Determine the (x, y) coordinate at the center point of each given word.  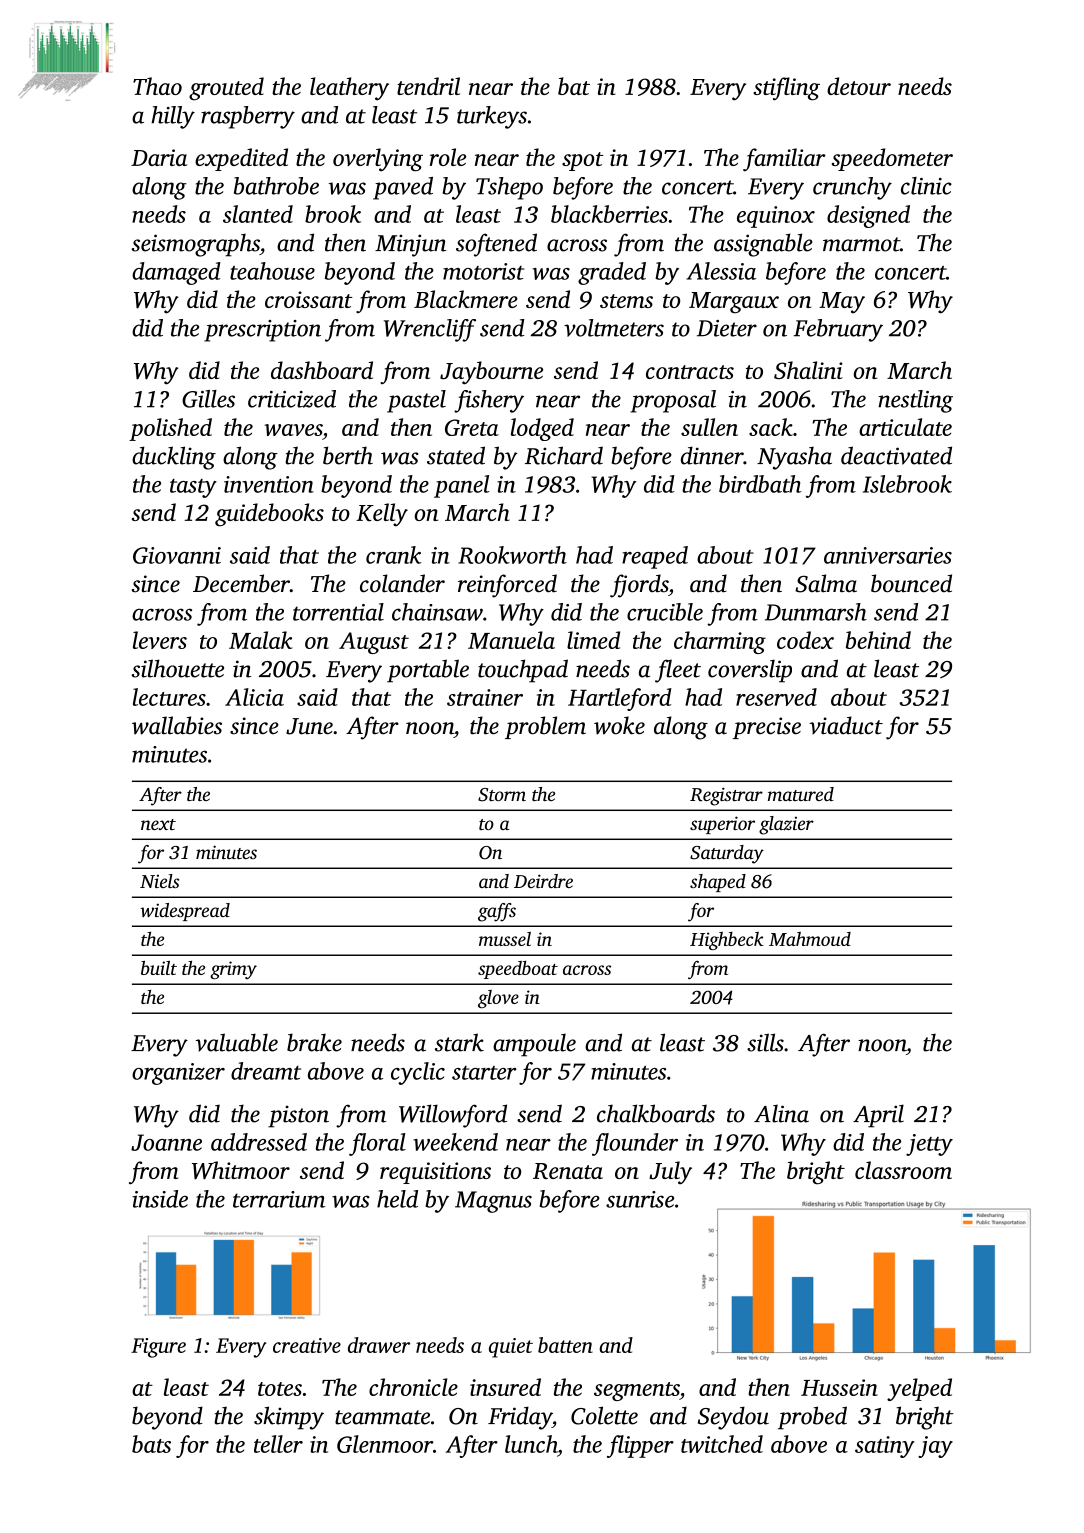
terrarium (279, 1199)
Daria (159, 157)
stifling (786, 89)
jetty (929, 1145)
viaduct (846, 725)
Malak (260, 640)
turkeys (492, 117)
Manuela (511, 640)
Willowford (453, 1116)
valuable (237, 1042)
